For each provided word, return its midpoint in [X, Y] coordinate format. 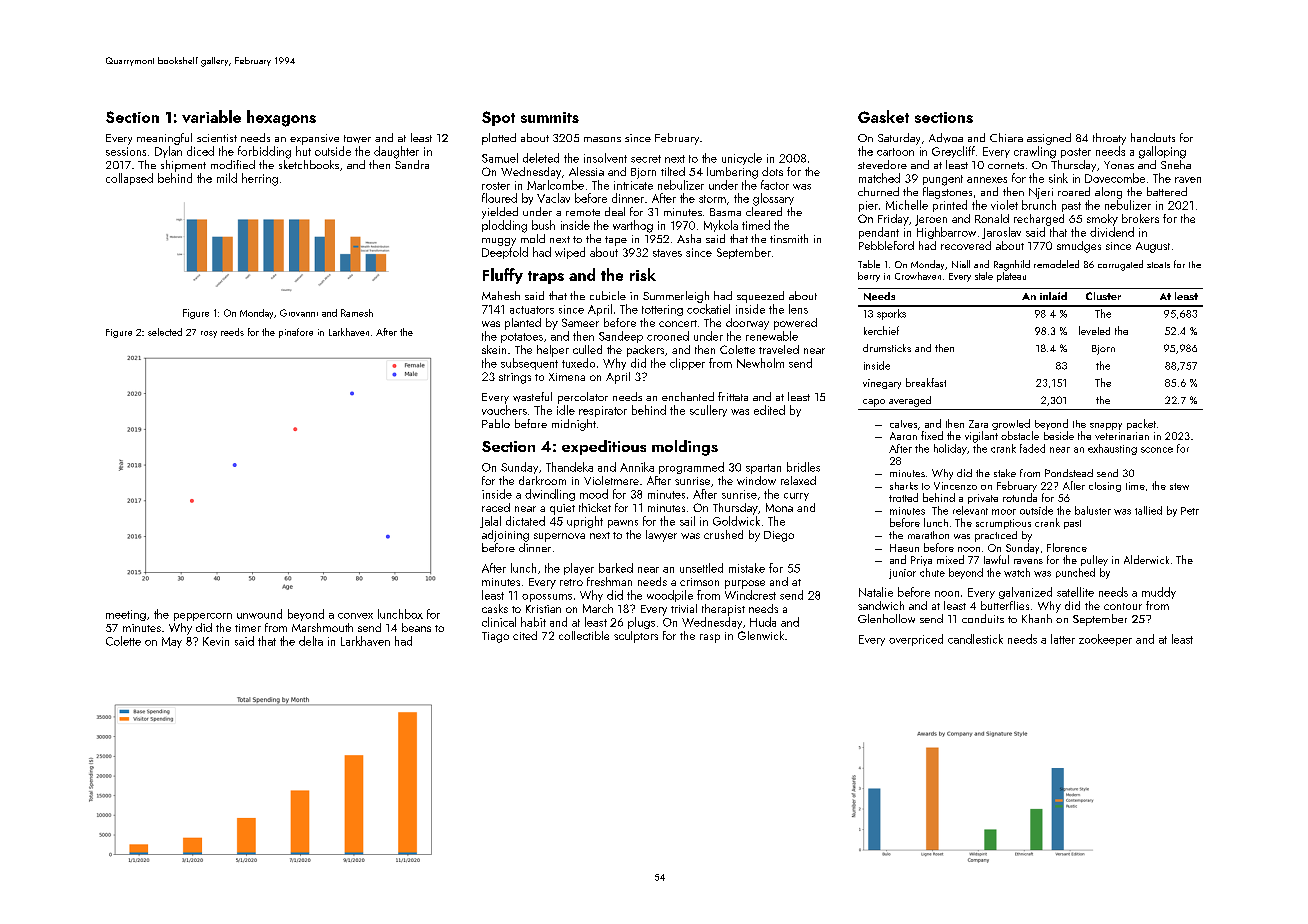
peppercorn [203, 617]
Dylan [168, 152]
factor [775, 185]
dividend [1112, 232]
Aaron [903, 436]
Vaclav [553, 198]
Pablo [496, 423]
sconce [1157, 450]
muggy [499, 242]
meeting [126, 615]
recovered [966, 245]
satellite [1075, 592]
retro [571, 582]
